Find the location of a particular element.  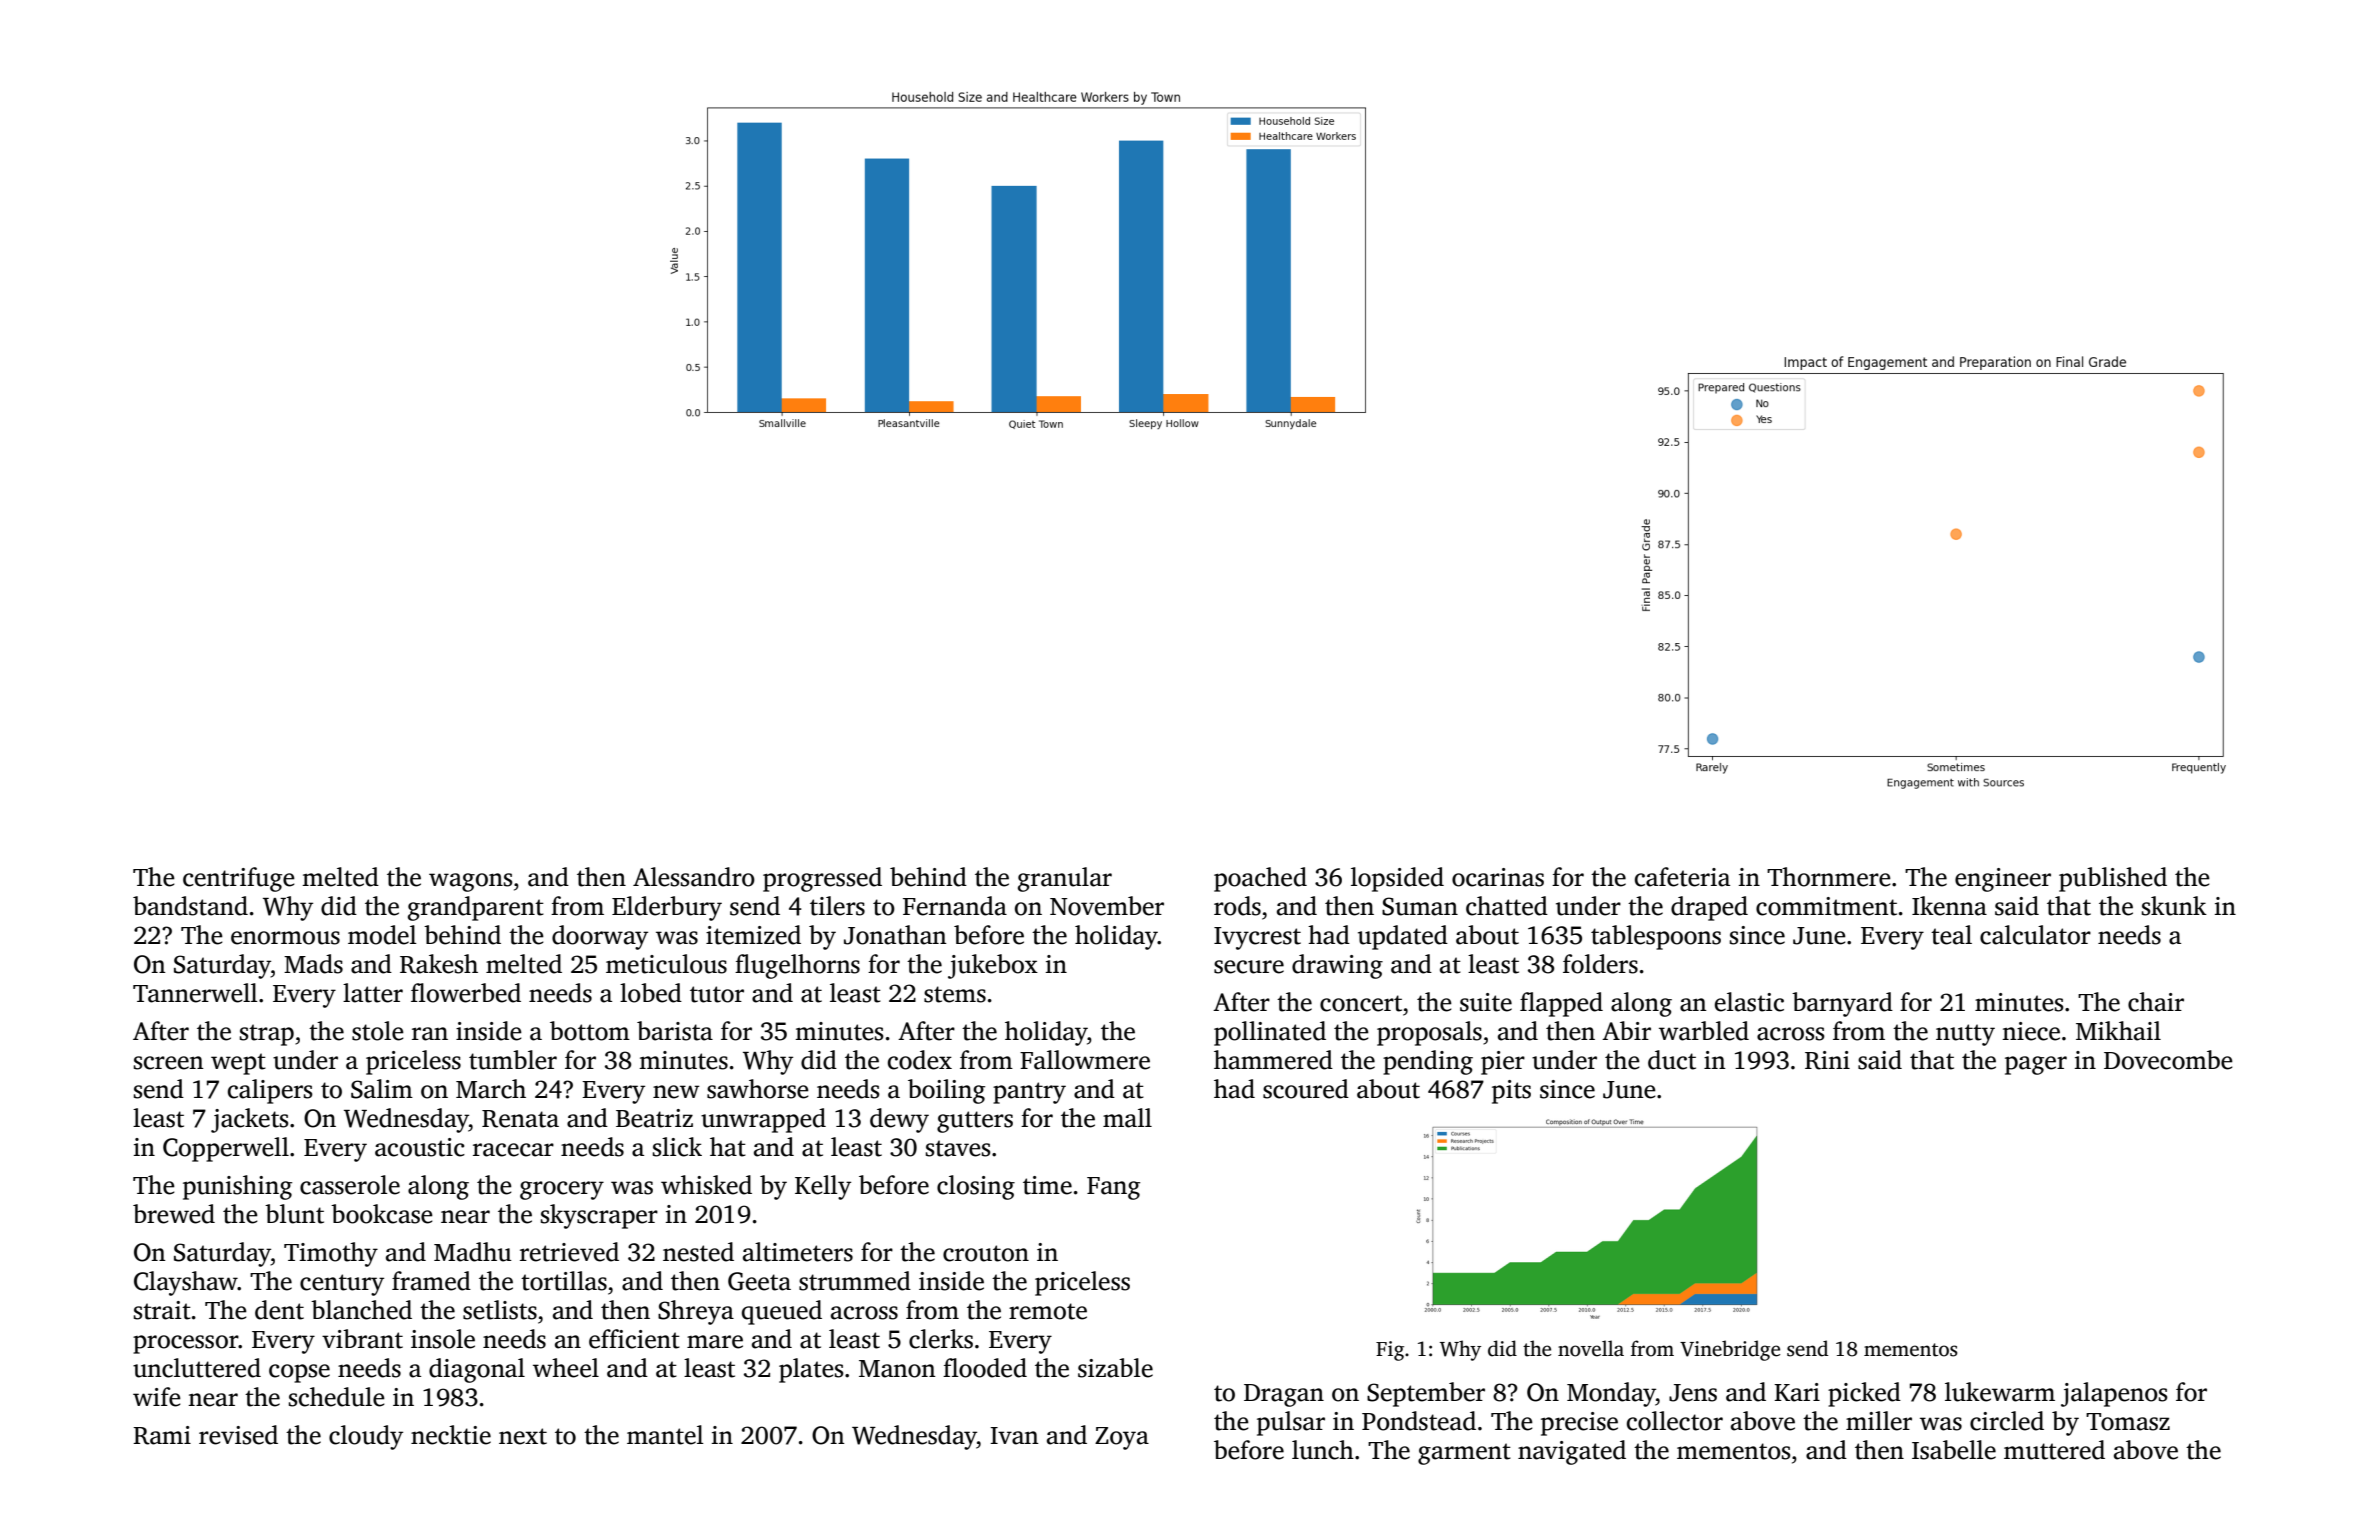

Fang is located at coordinates (1113, 1188).
